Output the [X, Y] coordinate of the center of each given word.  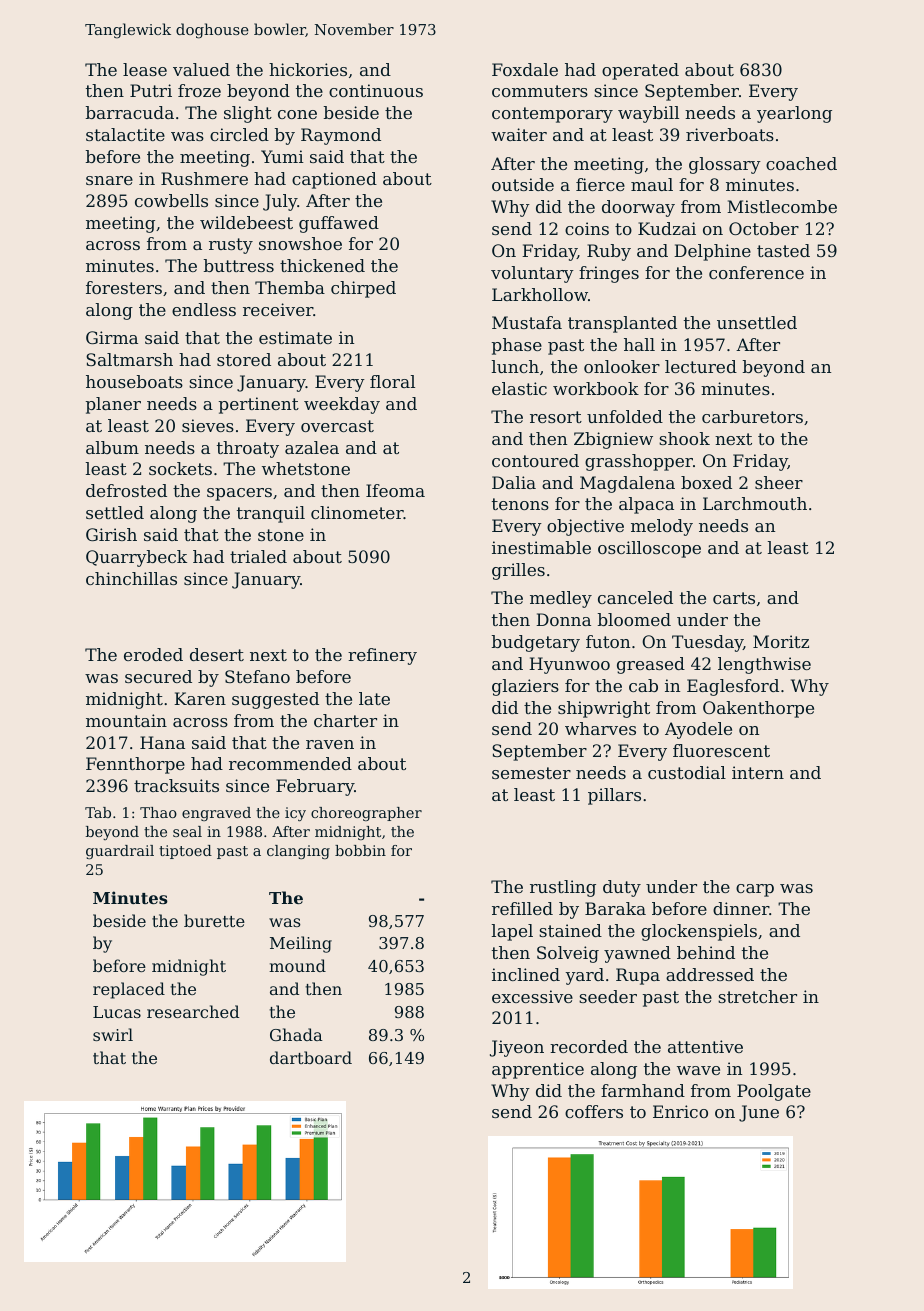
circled [239, 134]
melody [662, 527]
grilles [518, 571]
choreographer [366, 814]
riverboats [730, 134]
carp [755, 890]
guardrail [120, 852]
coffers [594, 1111]
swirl [113, 1034]
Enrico [680, 1111]
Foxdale [525, 69]
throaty [248, 449]
